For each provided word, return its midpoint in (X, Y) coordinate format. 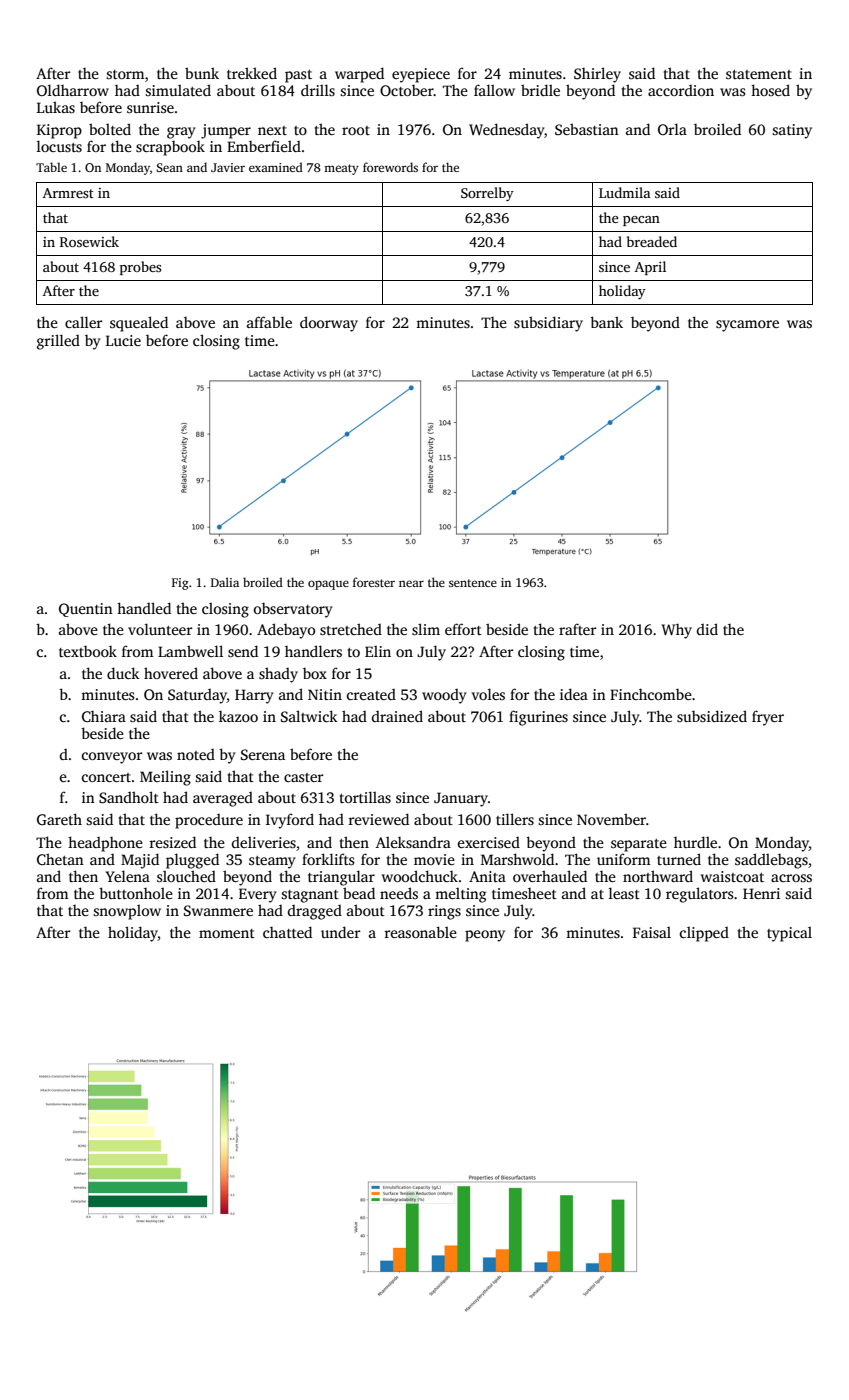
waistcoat (732, 876)
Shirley (597, 75)
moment (227, 933)
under (340, 932)
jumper (226, 131)
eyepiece (421, 75)
